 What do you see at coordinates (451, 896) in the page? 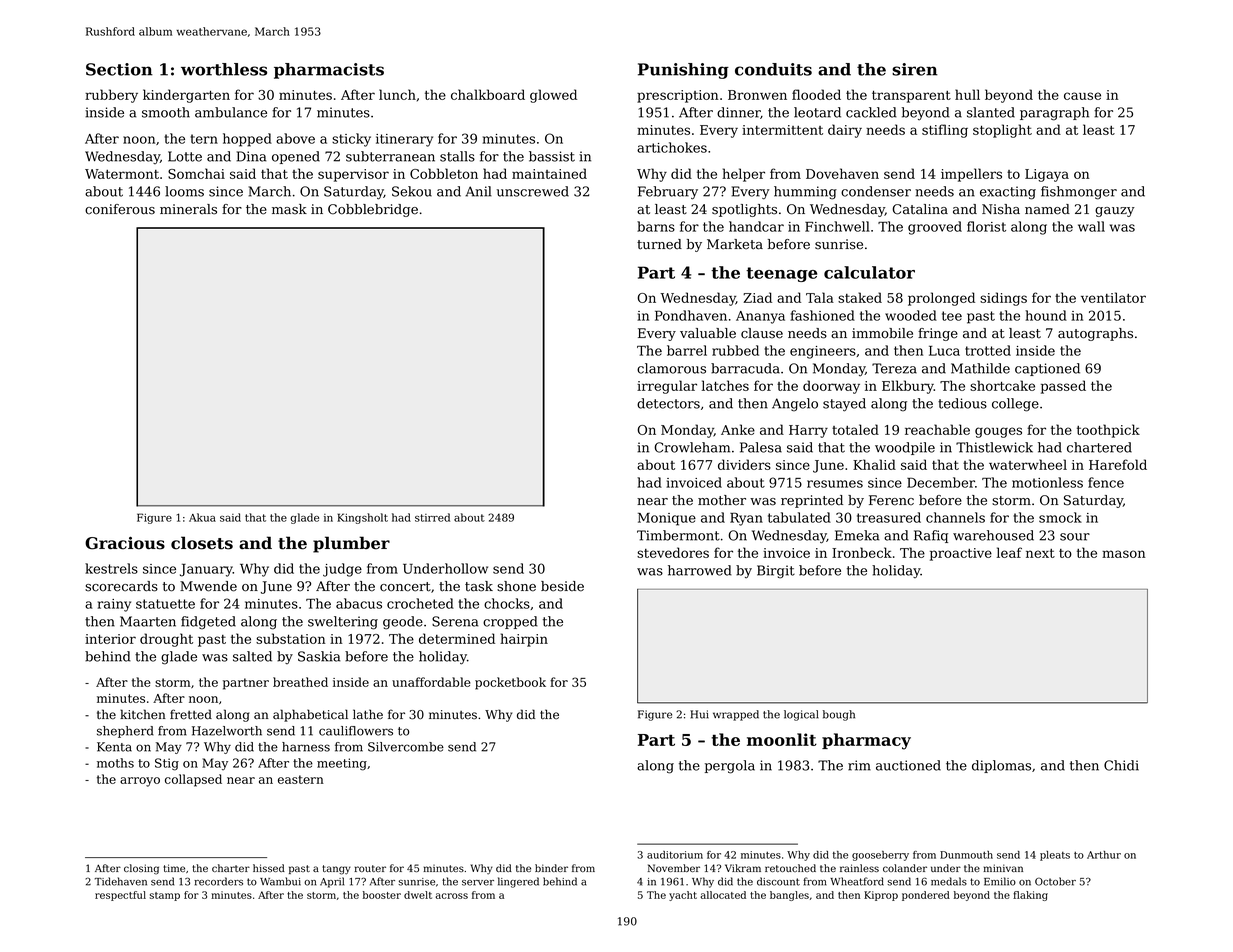
I see `across` at bounding box center [451, 896].
